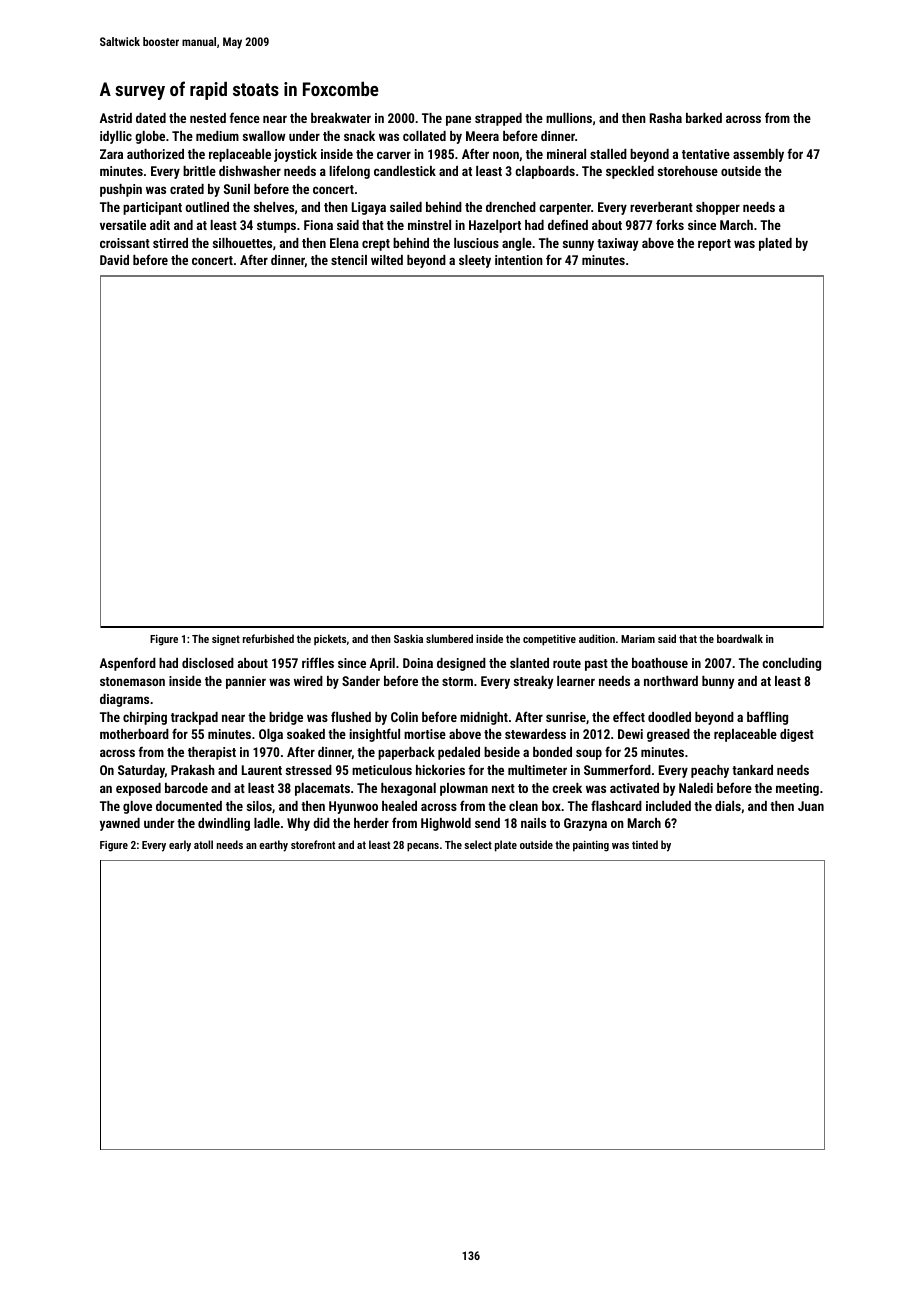  What do you see at coordinates (212, 753) in the screenshot?
I see `therapist` at bounding box center [212, 753].
